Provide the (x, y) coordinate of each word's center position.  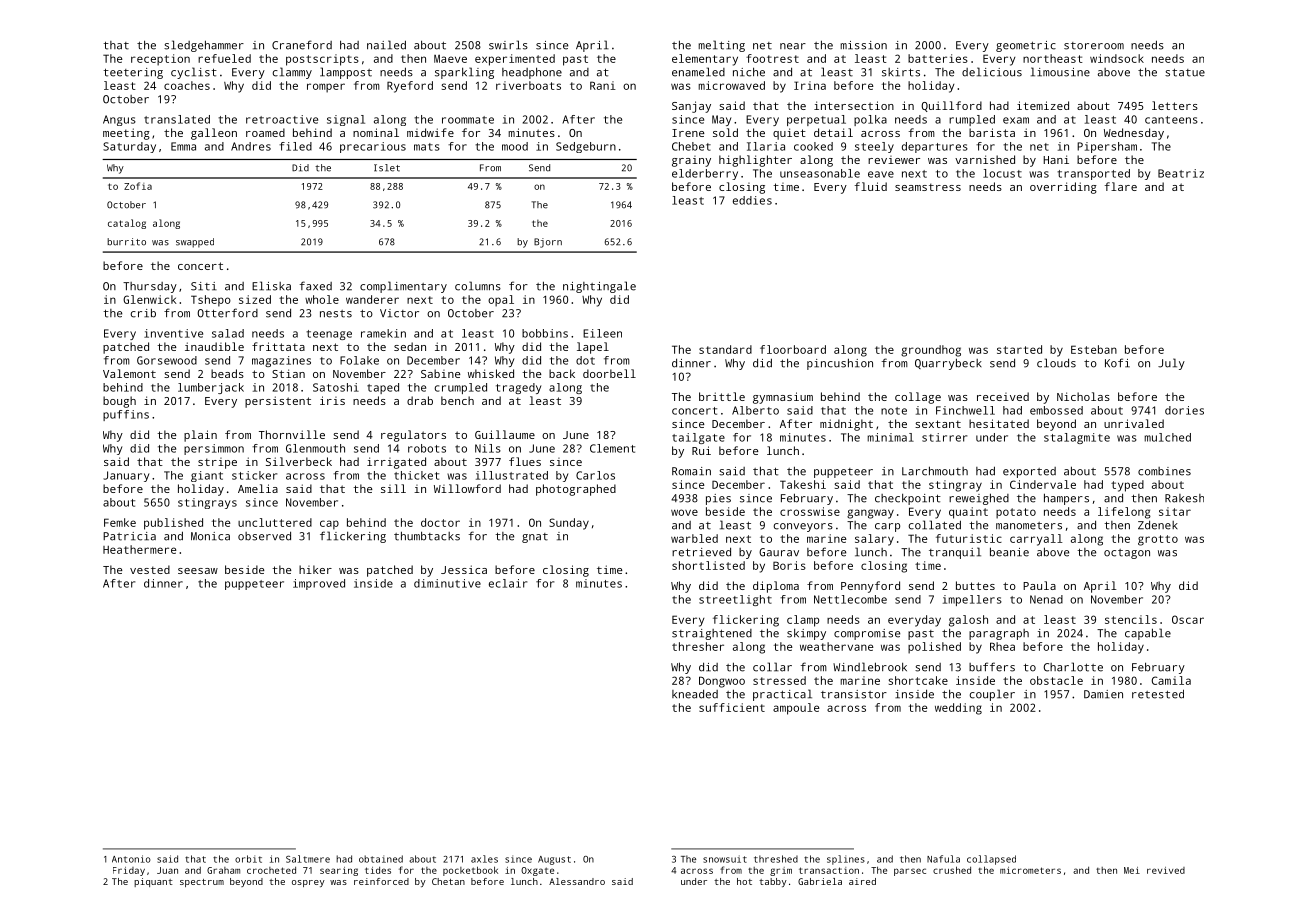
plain (200, 436)
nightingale (599, 287)
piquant (153, 882)
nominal (376, 132)
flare (1121, 186)
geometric (1026, 46)
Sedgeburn (586, 147)
